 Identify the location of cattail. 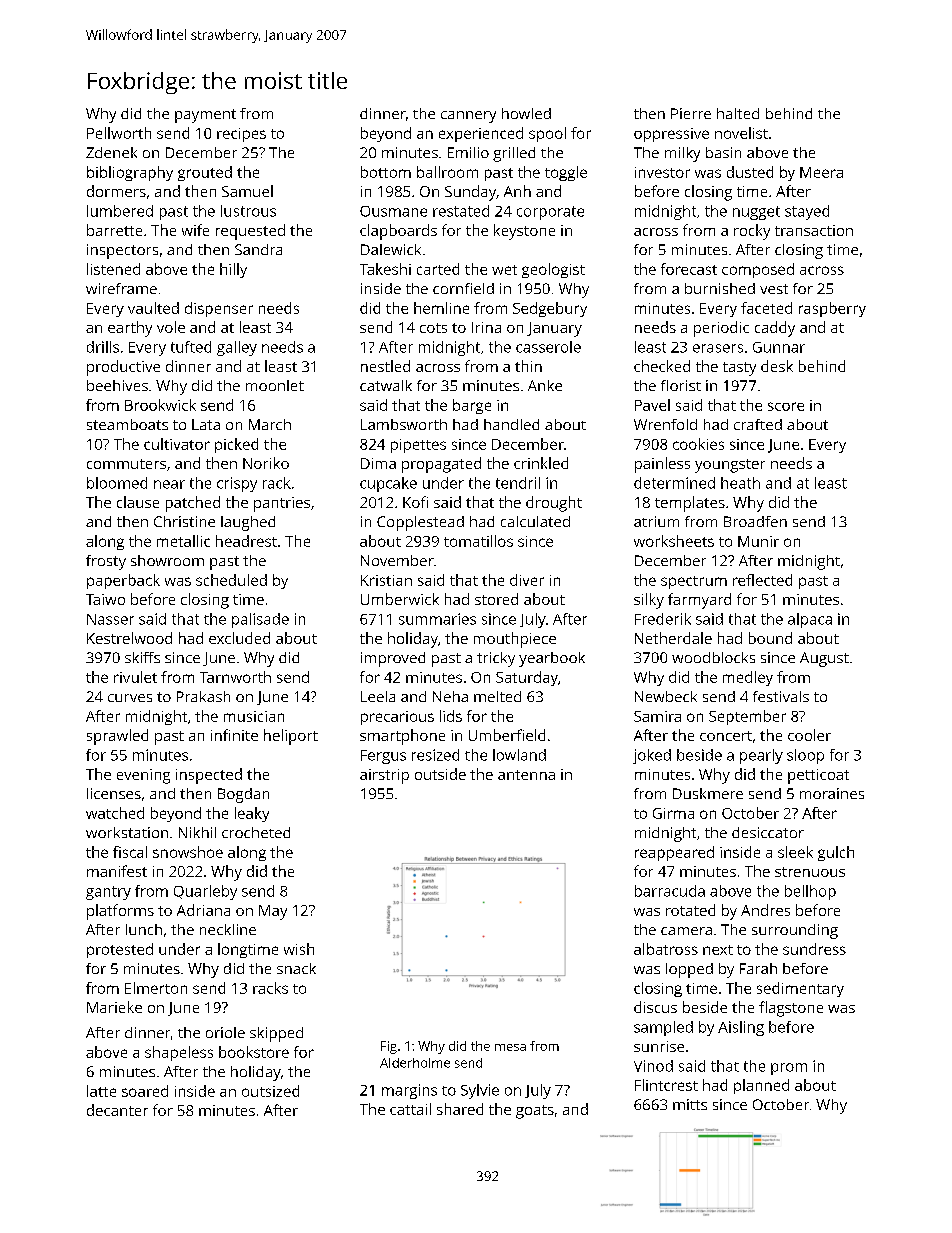
(410, 1109).
